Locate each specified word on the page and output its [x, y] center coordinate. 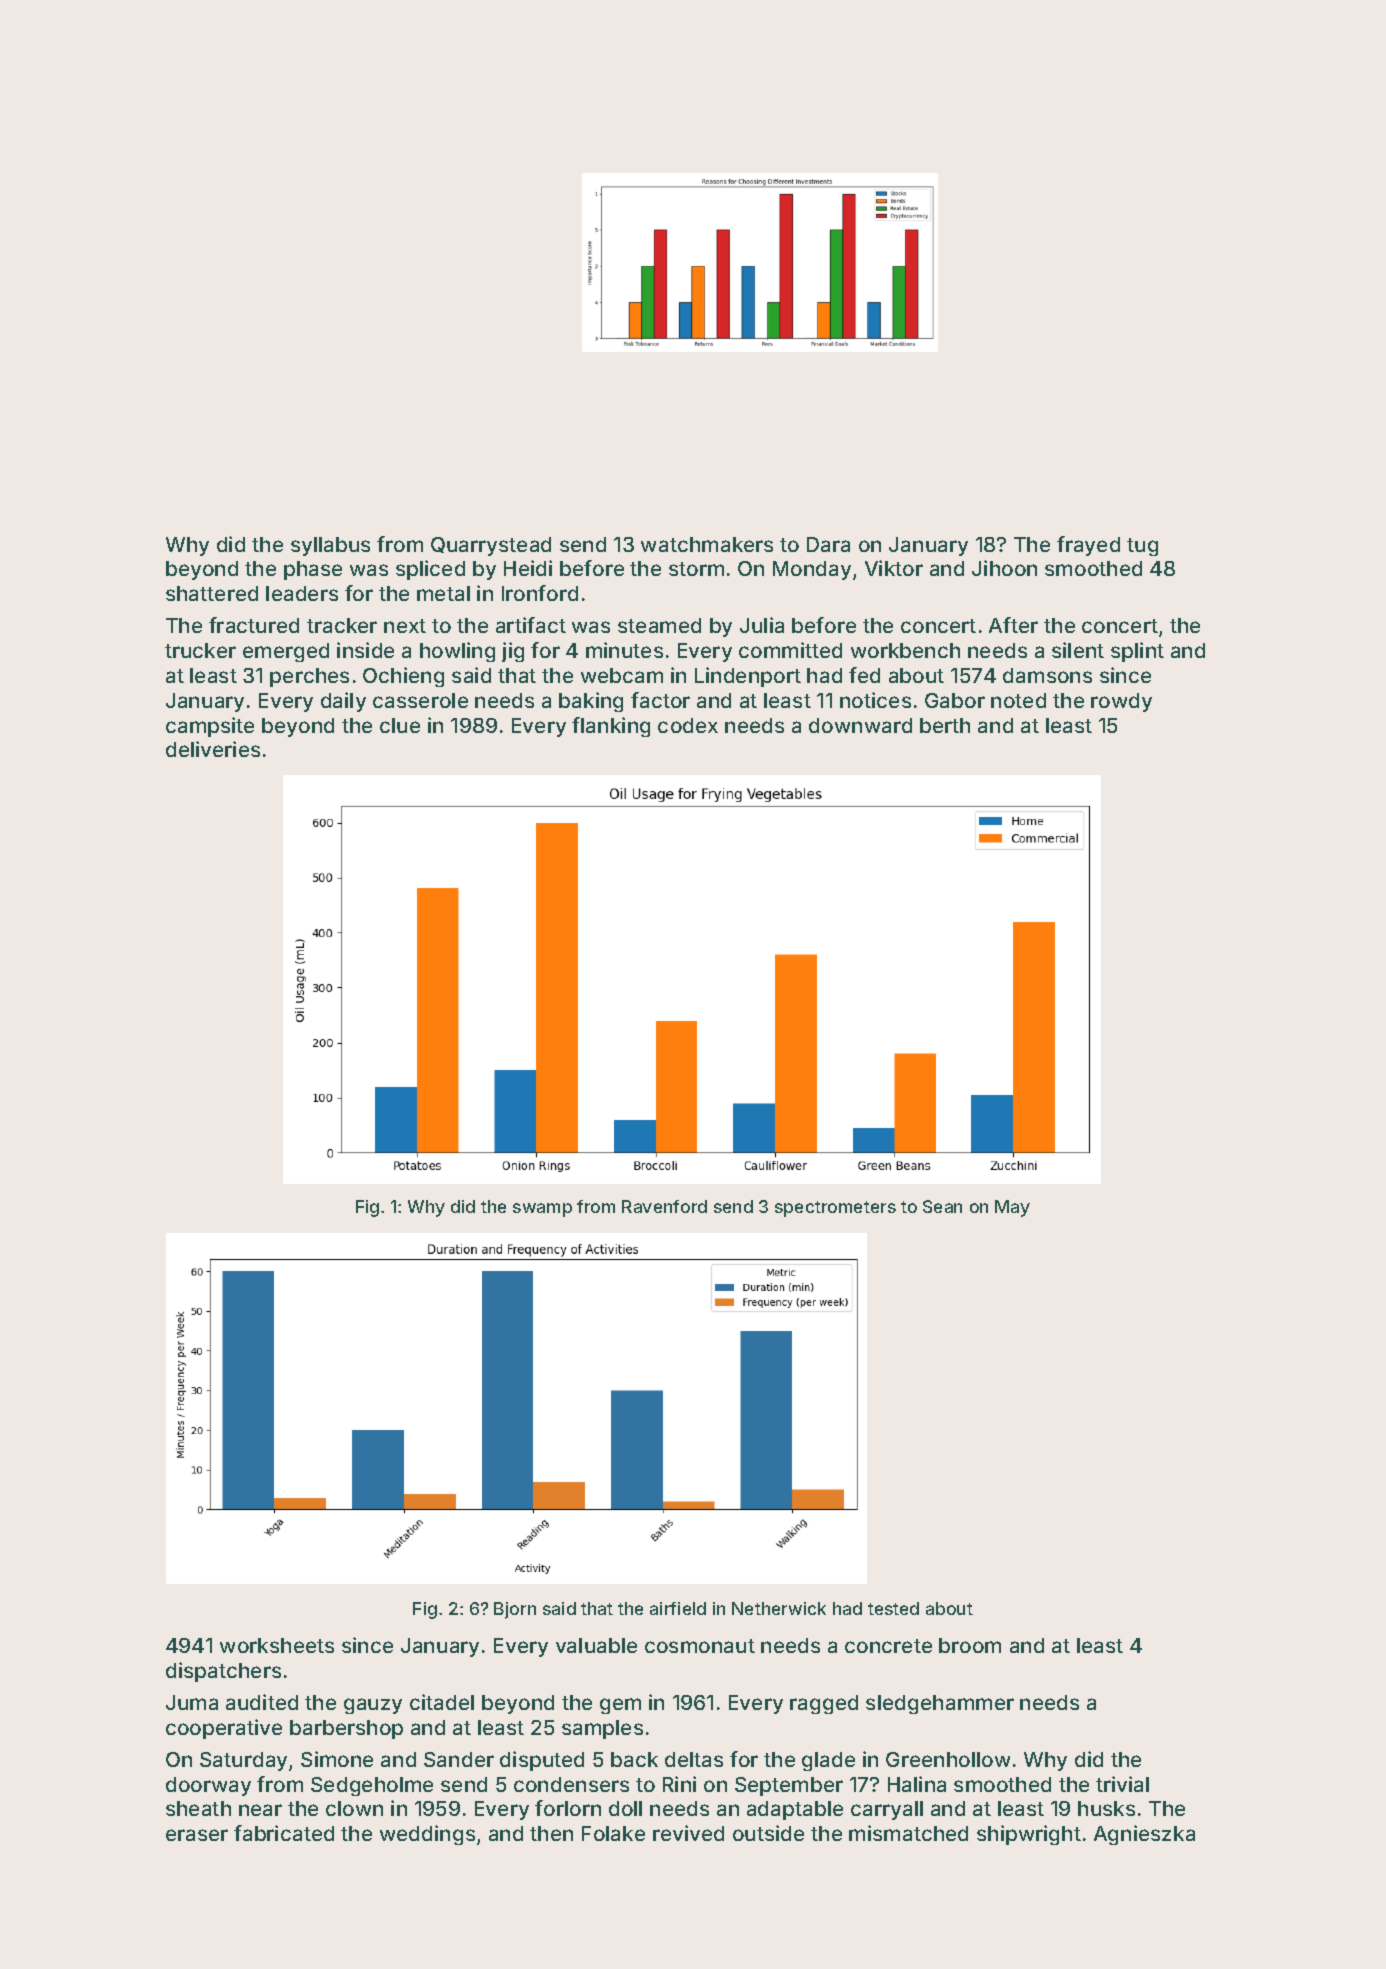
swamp [542, 1210]
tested [893, 1608]
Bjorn [515, 1610]
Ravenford [664, 1206]
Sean [942, 1206]
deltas [694, 1759]
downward [860, 725]
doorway [208, 1786]
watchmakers [707, 544]
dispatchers [223, 1672]
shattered [212, 593]
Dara [828, 544]
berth [945, 725]
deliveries [213, 749]
